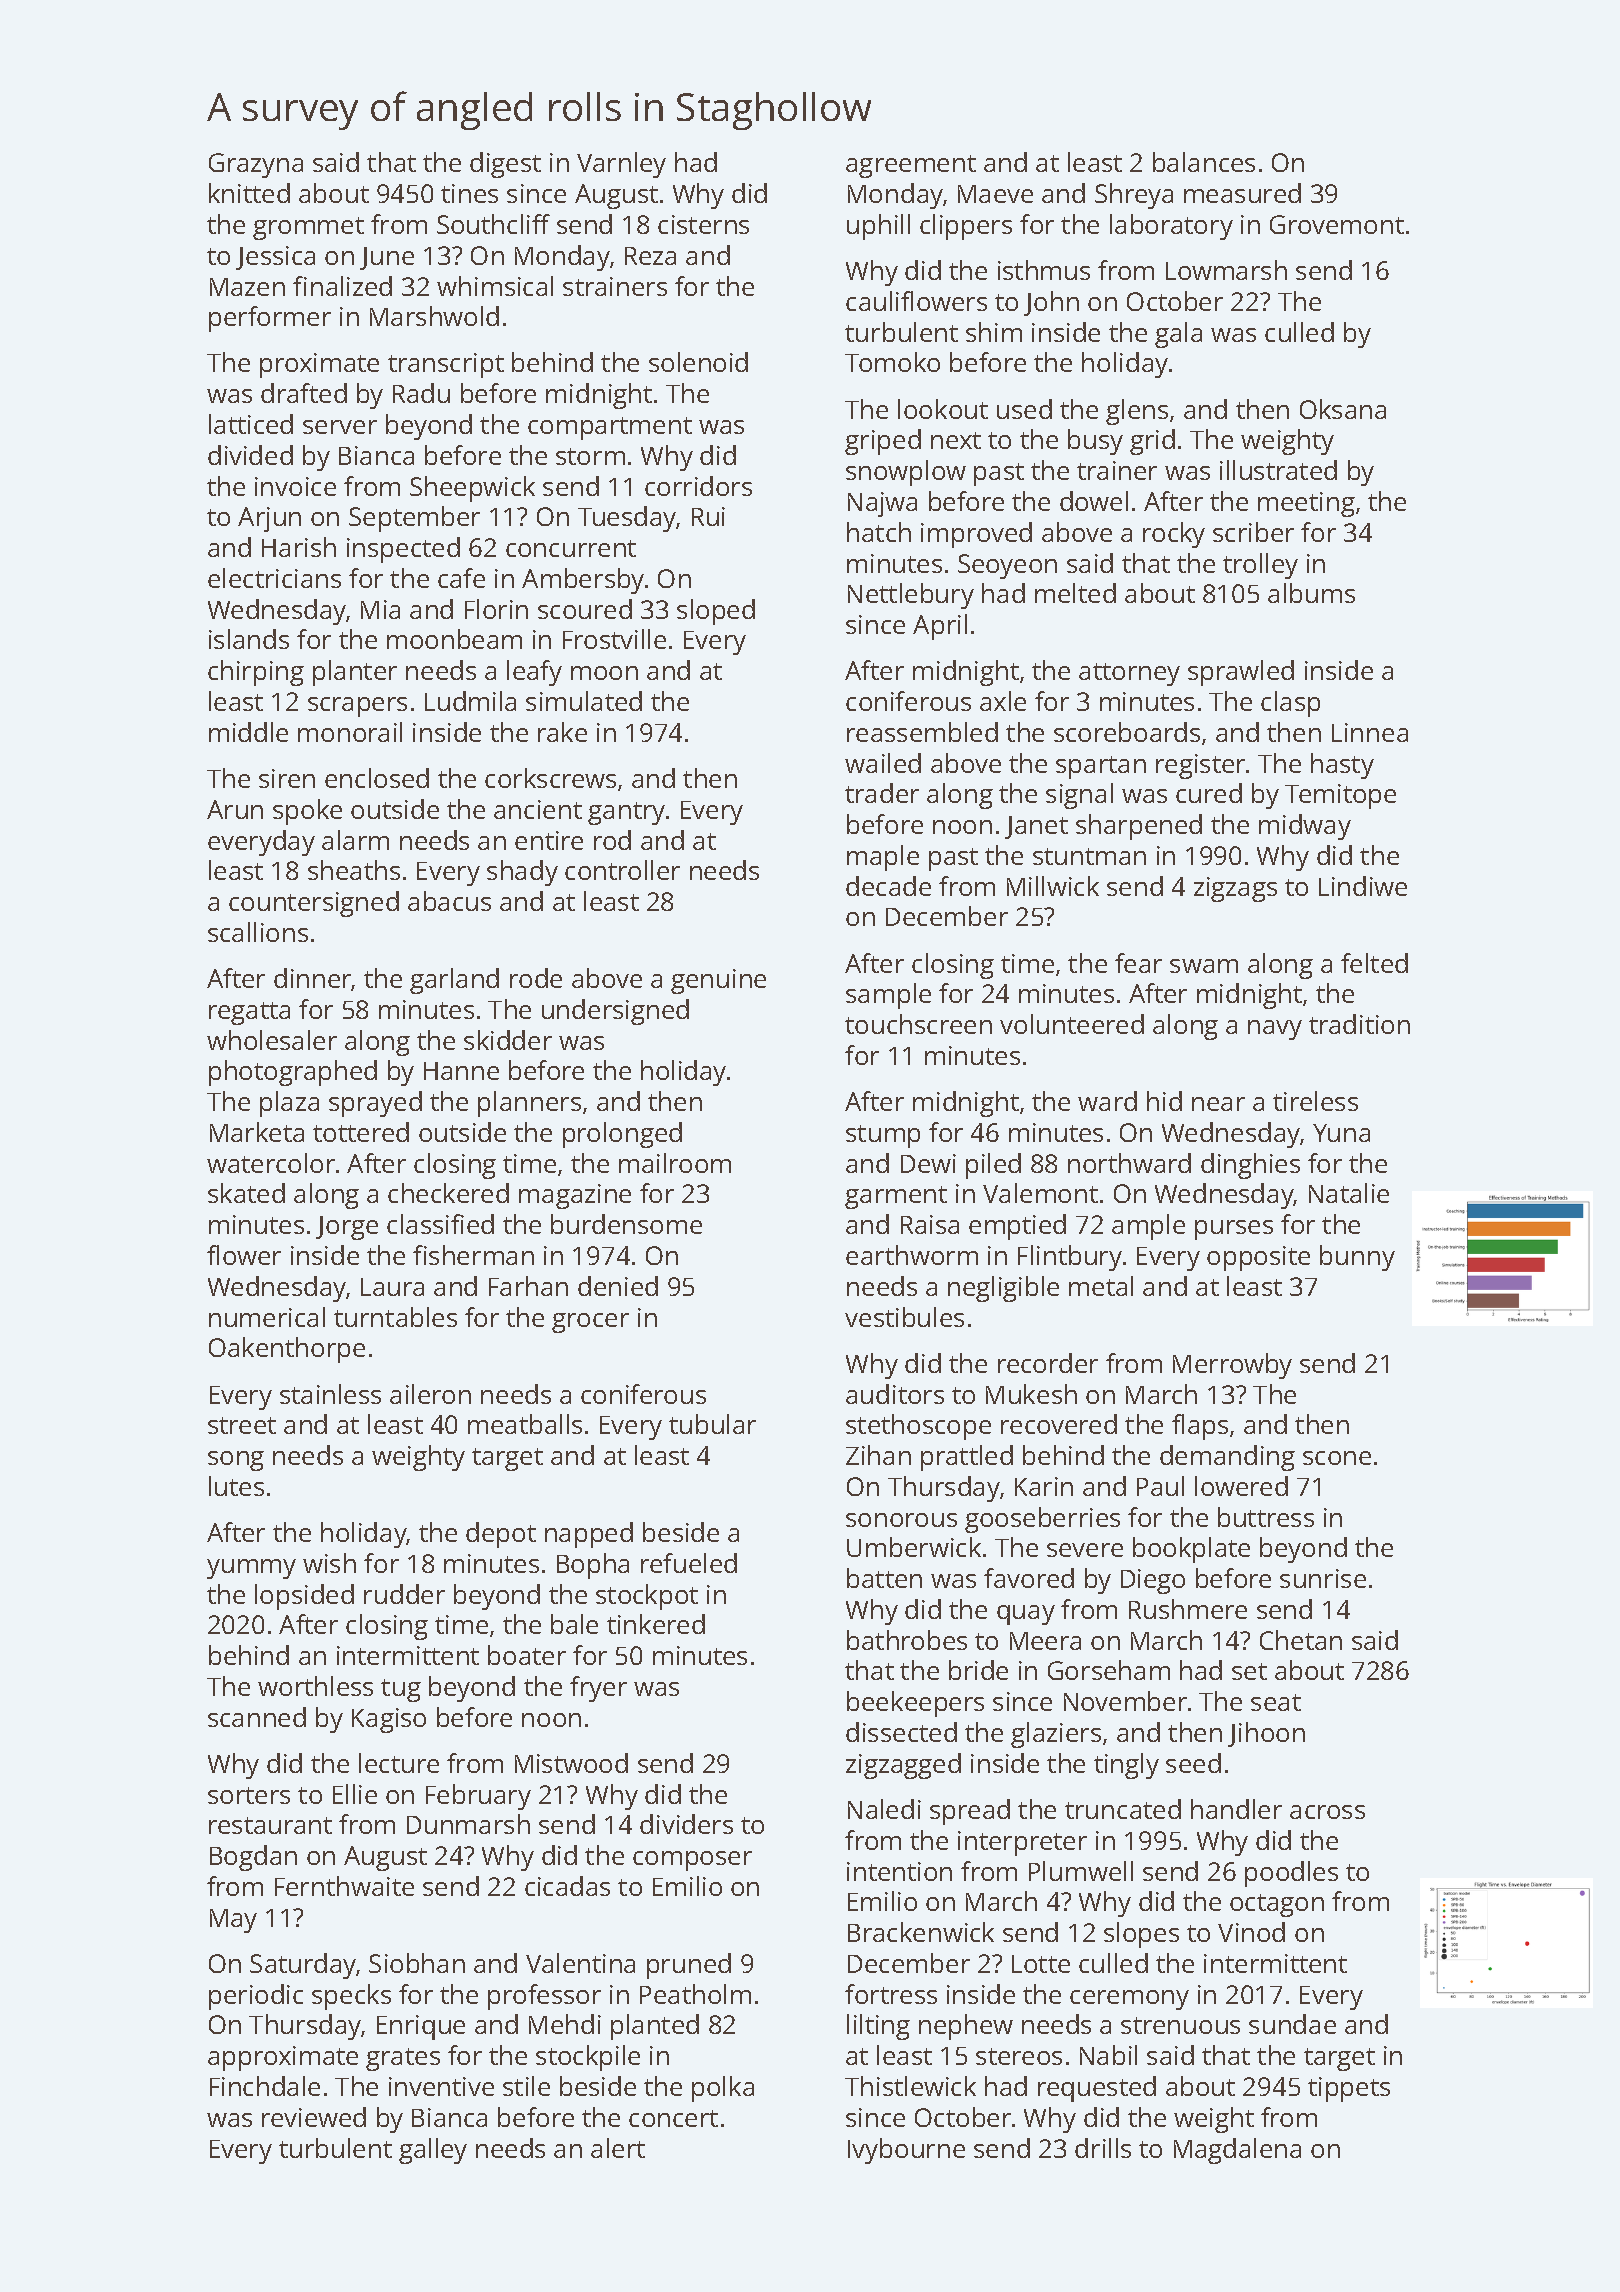 The height and width of the page is (2292, 1620). Describe the element at coordinates (256, 165) in the page. I see `Grazyna` at that location.
